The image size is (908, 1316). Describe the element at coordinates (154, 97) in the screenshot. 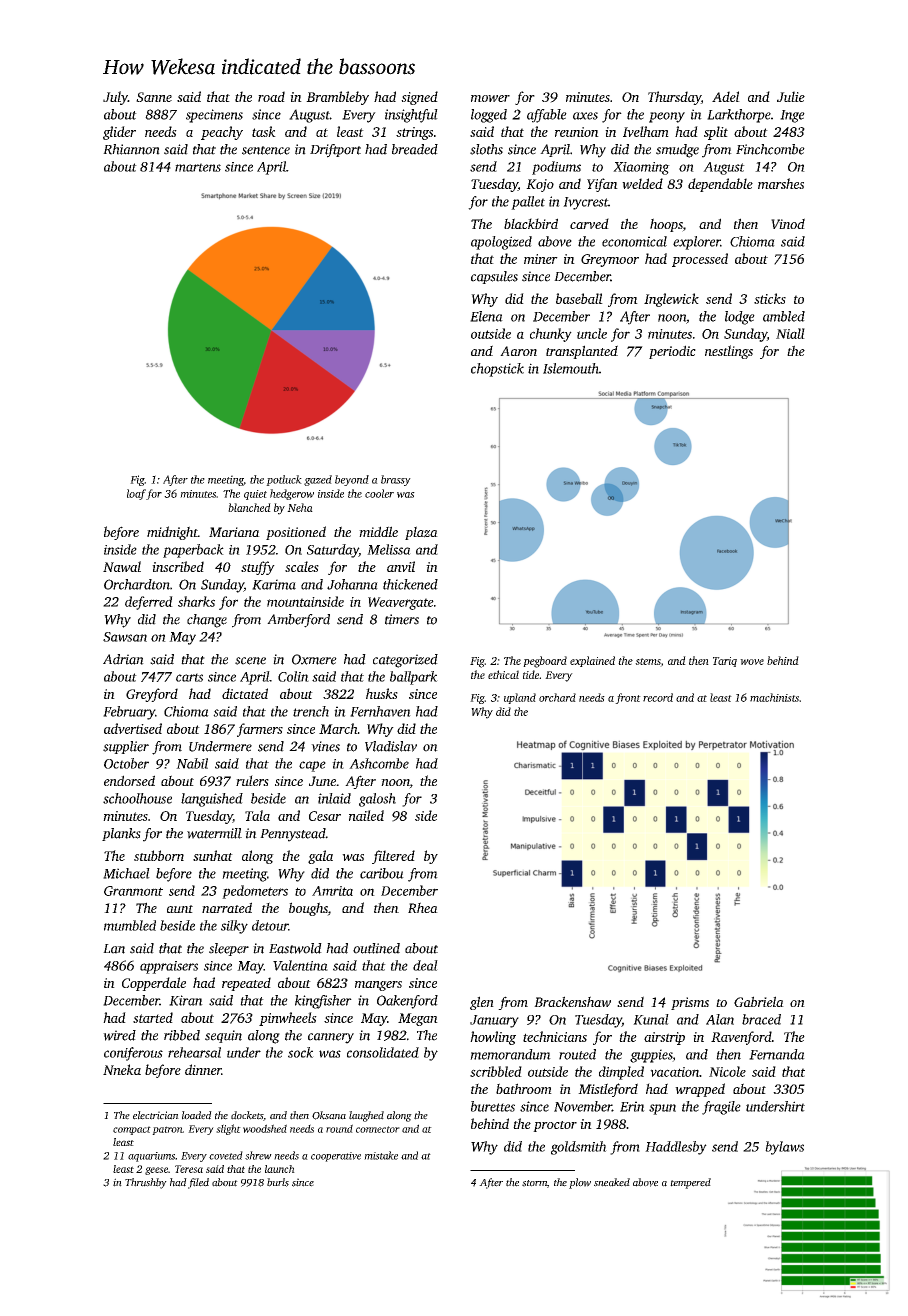

I see `Sanne` at that location.
